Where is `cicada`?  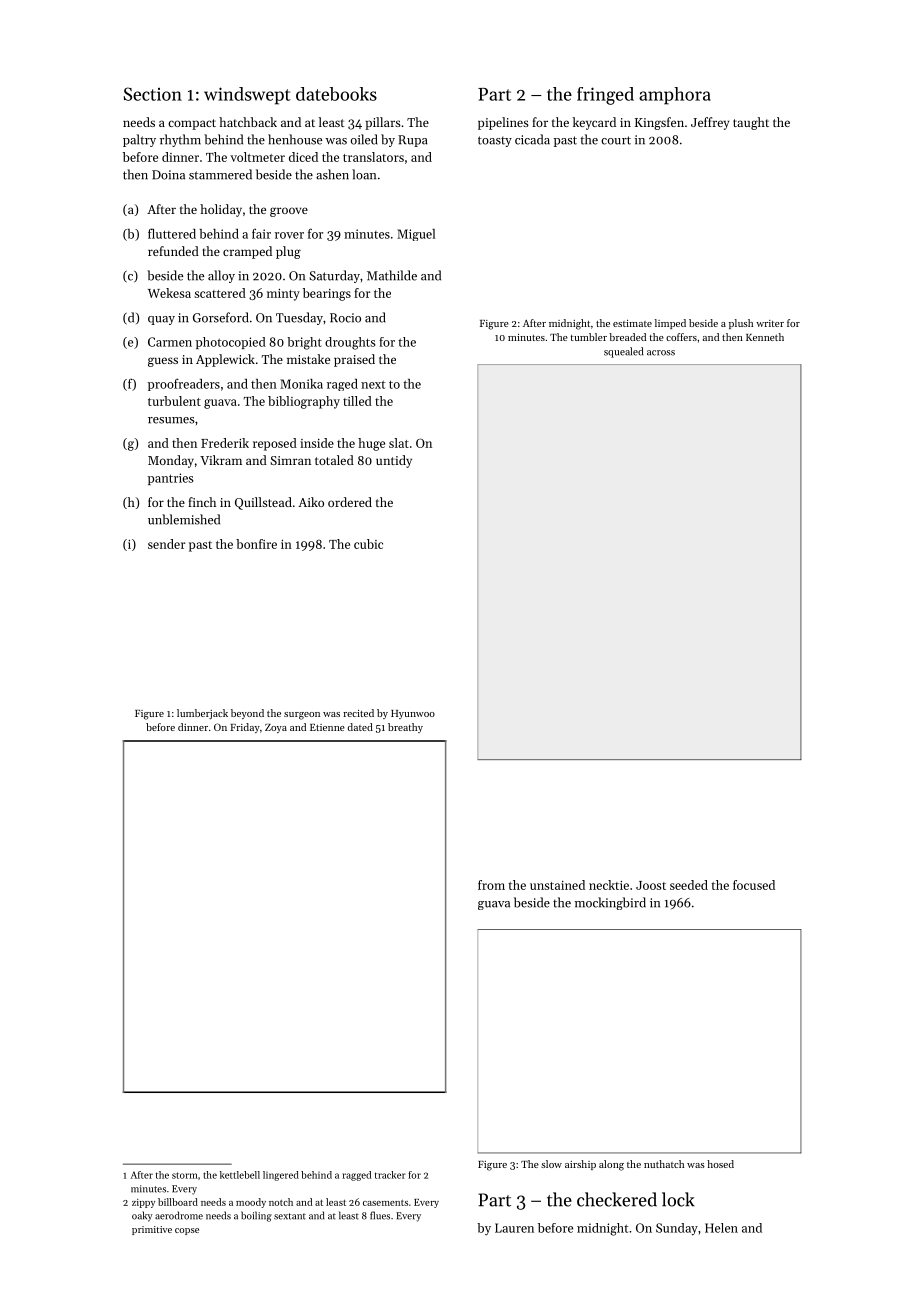
cicada is located at coordinates (532, 139).
